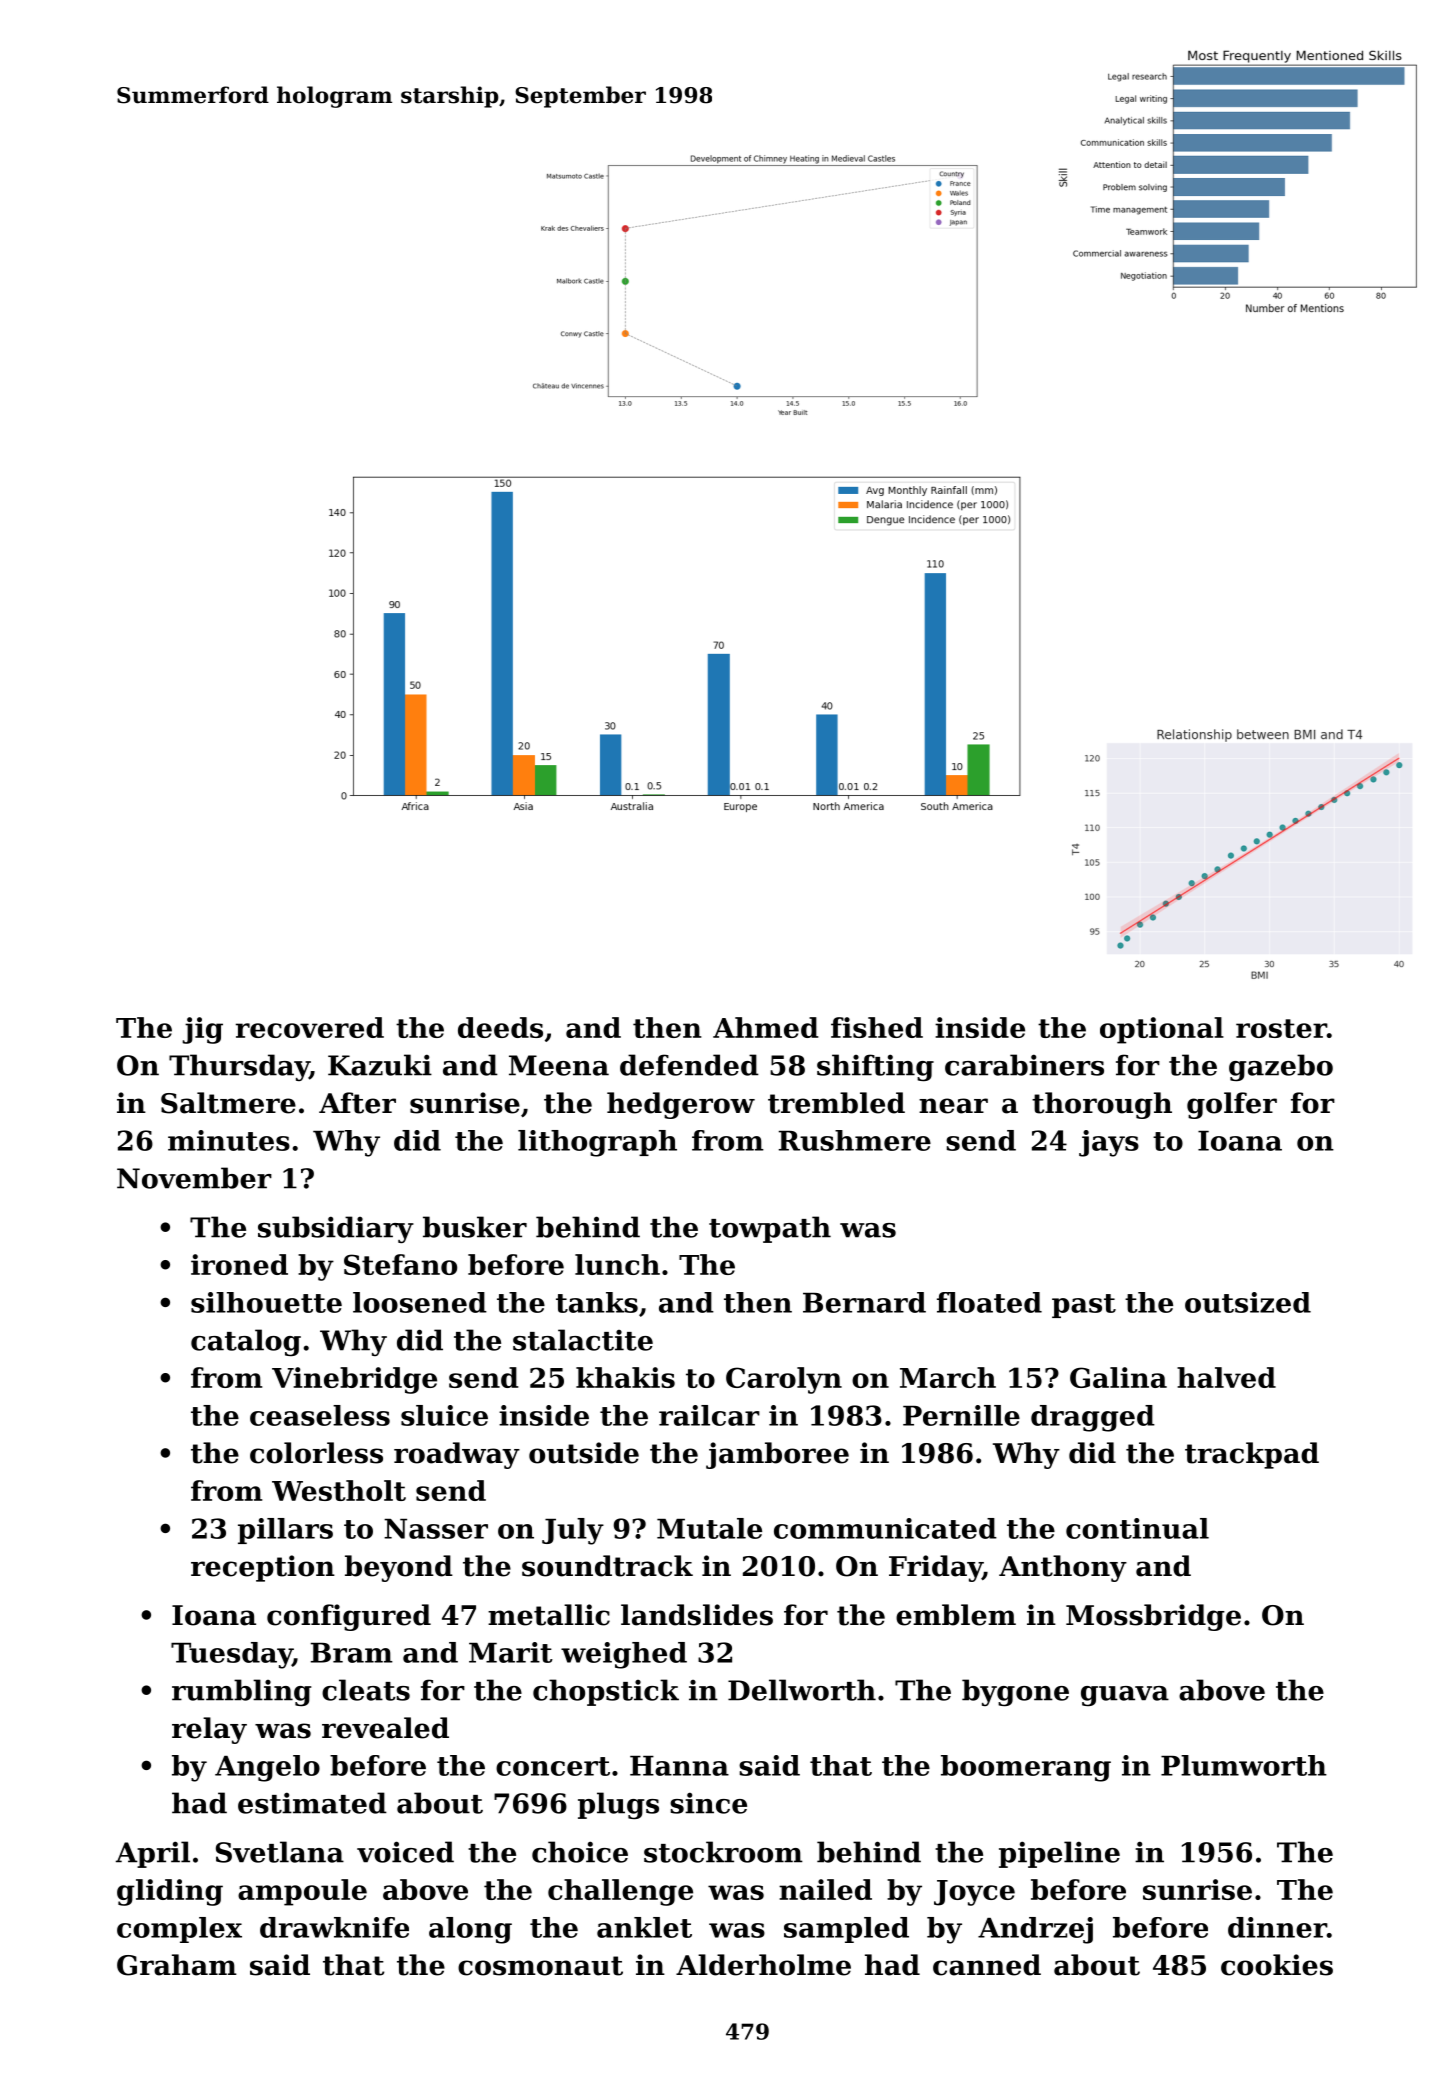 This document has height=2100, width=1450. Describe the element at coordinates (1244, 1765) in the document. I see `Plumworth` at that location.
